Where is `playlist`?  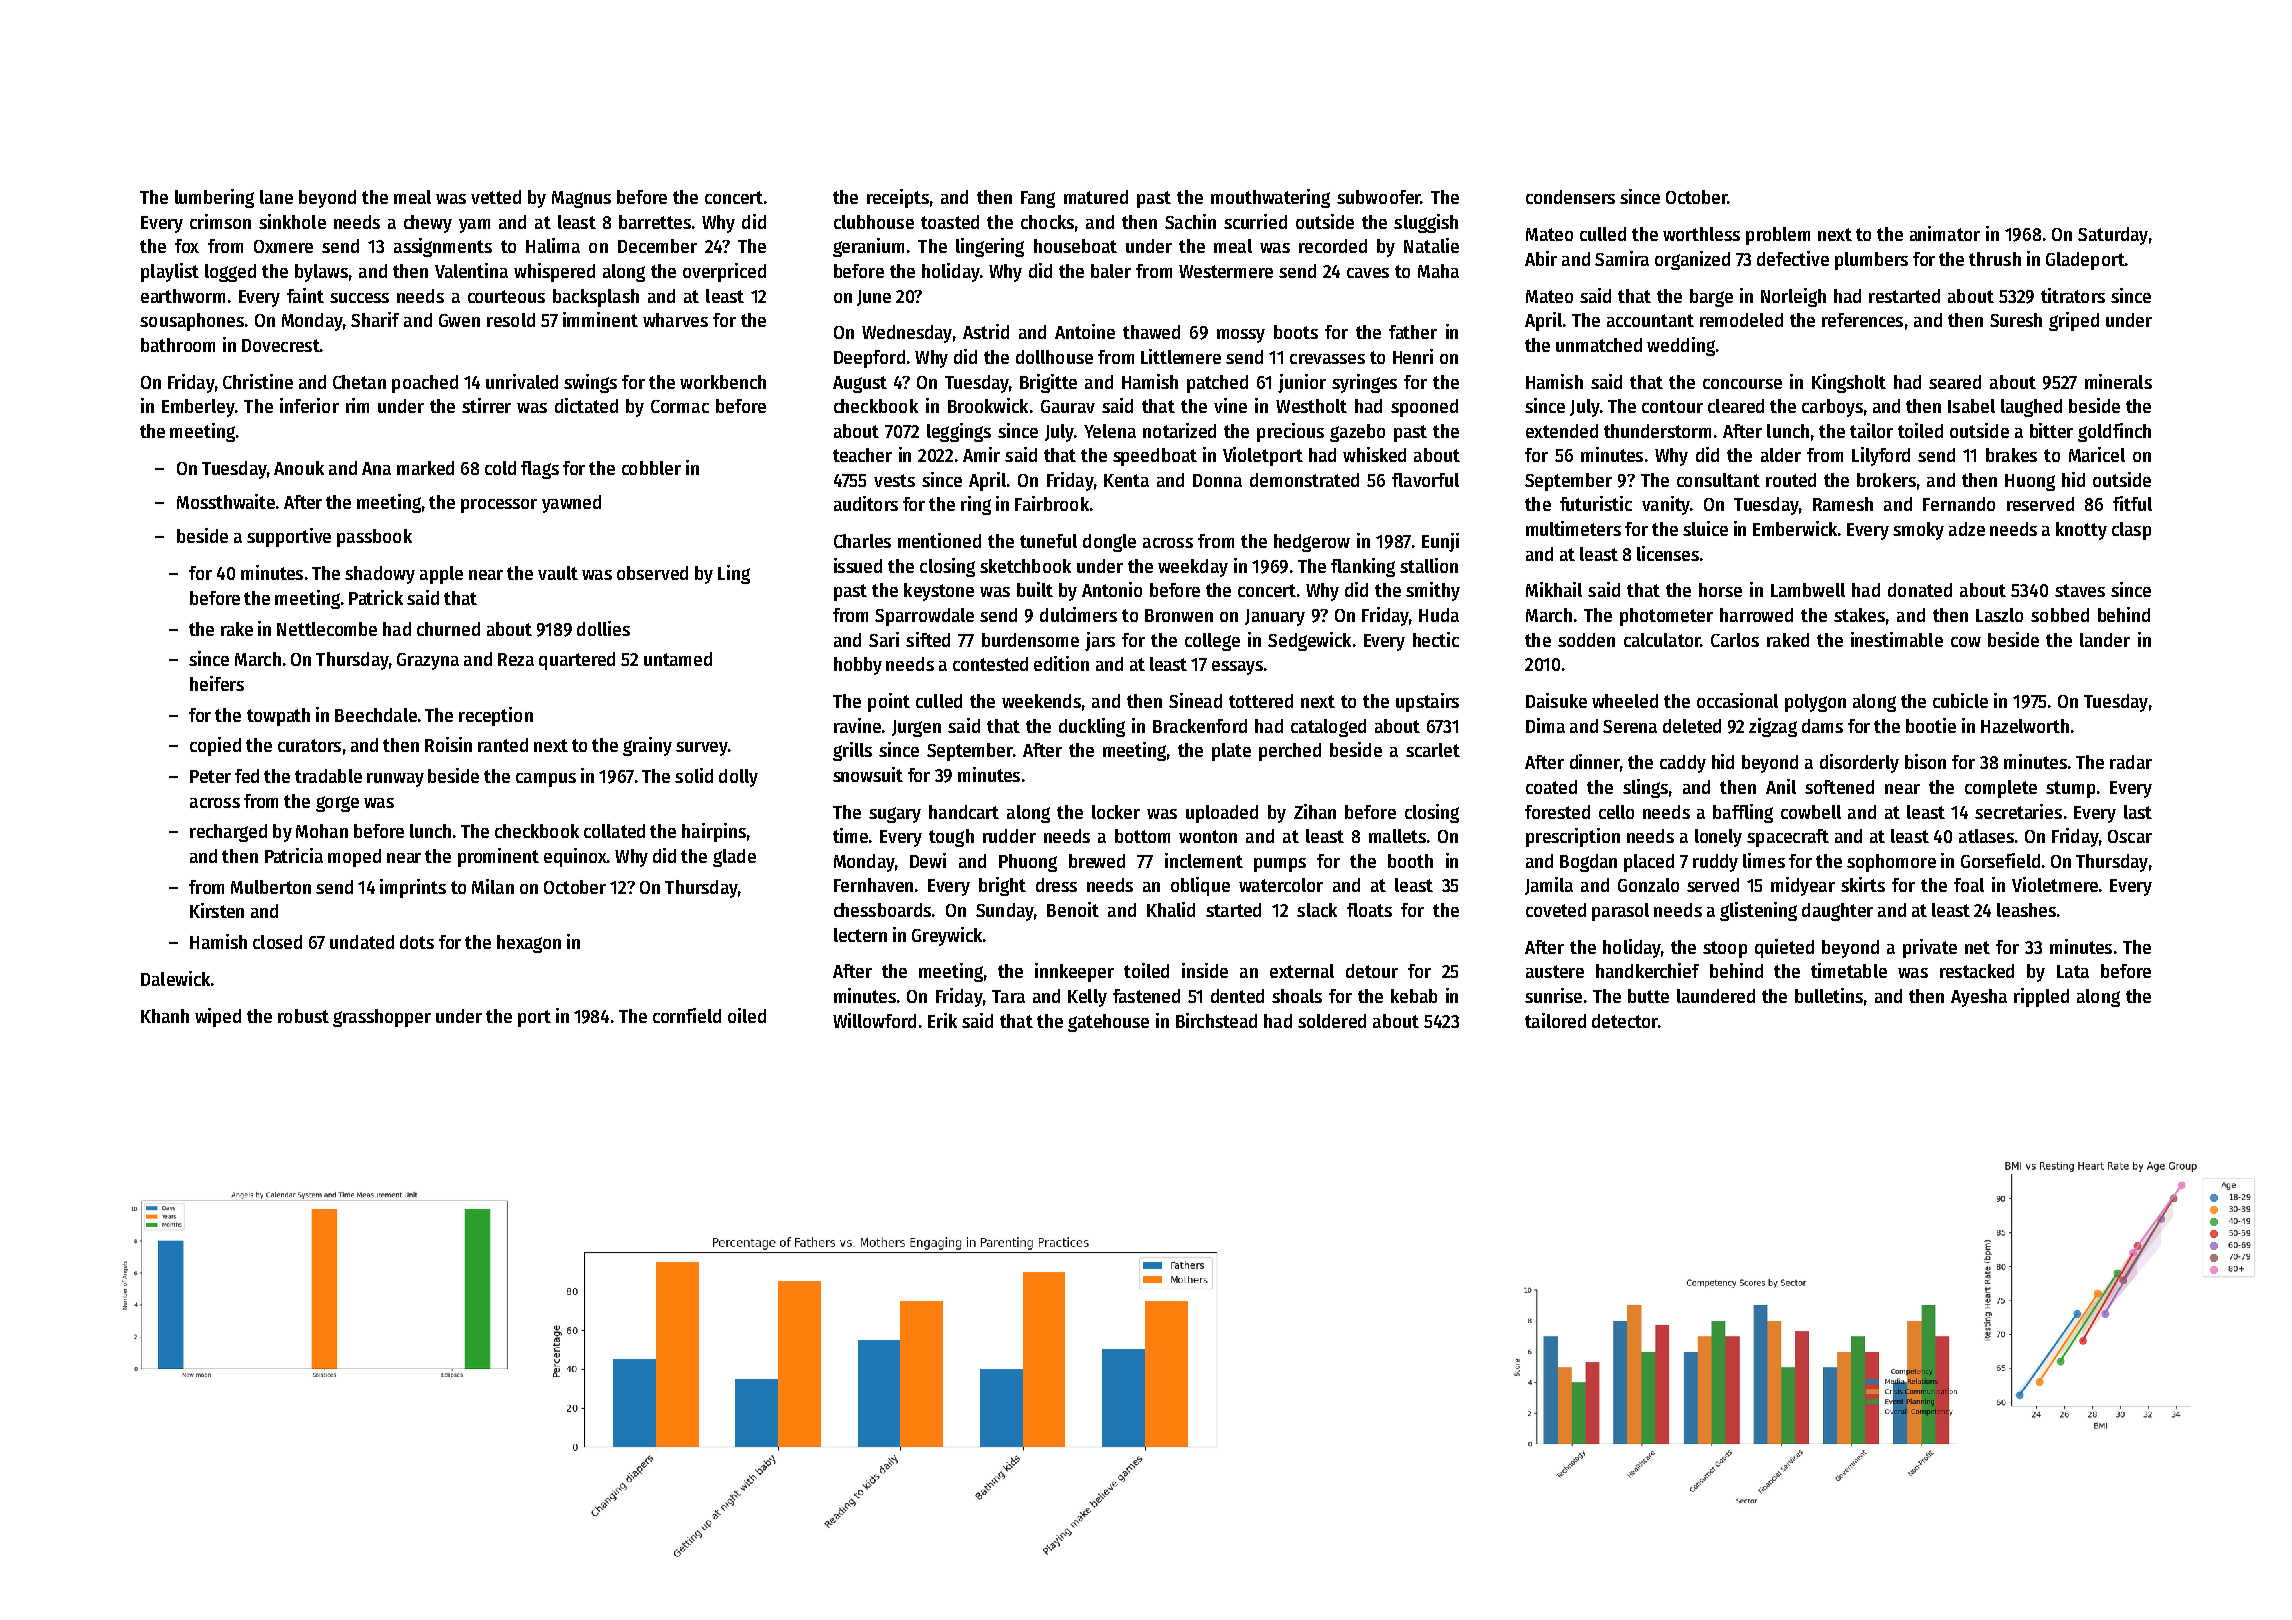 playlist is located at coordinates (170, 272).
